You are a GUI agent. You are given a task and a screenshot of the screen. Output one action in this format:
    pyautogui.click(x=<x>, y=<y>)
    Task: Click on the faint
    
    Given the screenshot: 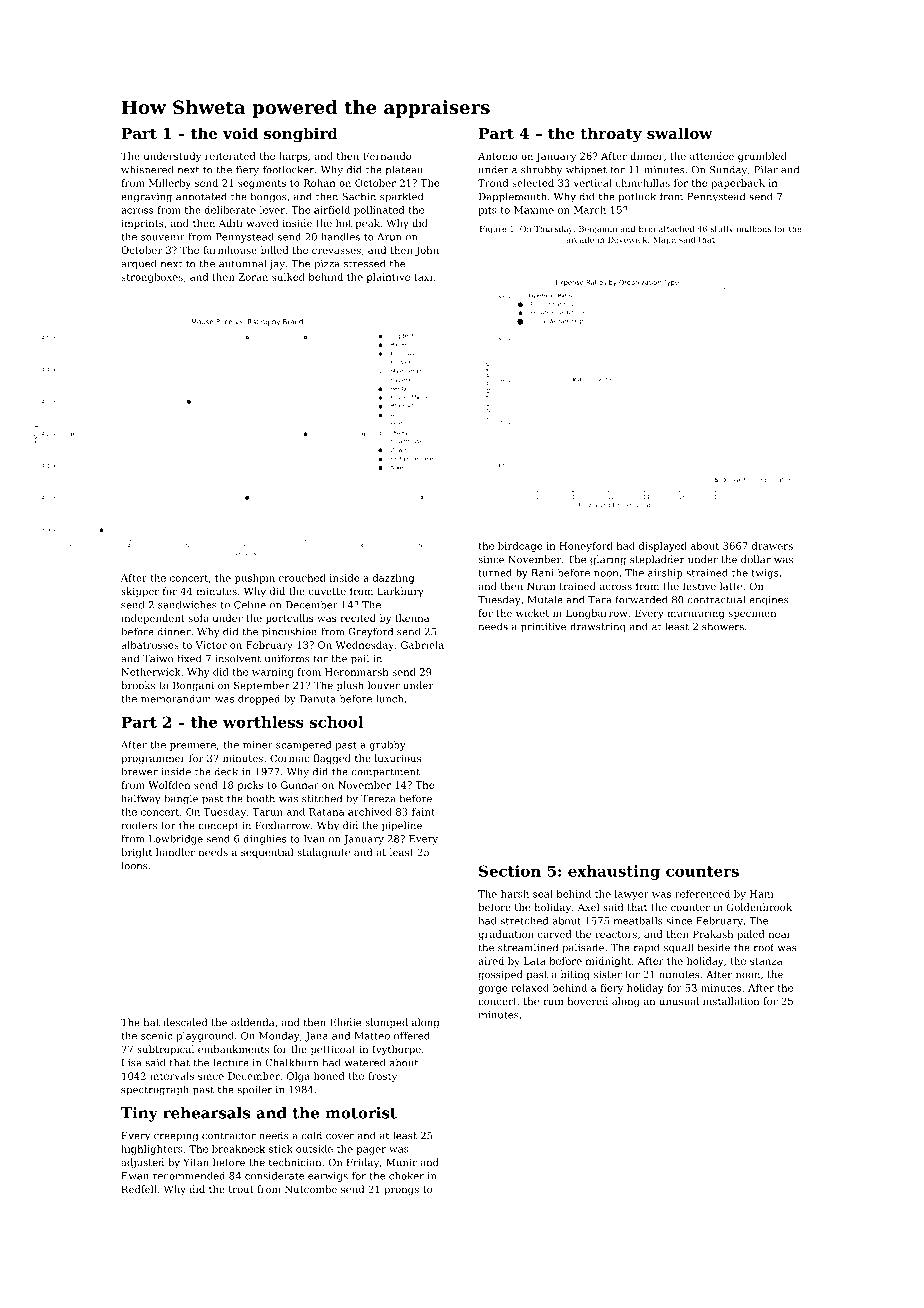 What is the action you would take?
    pyautogui.click(x=423, y=812)
